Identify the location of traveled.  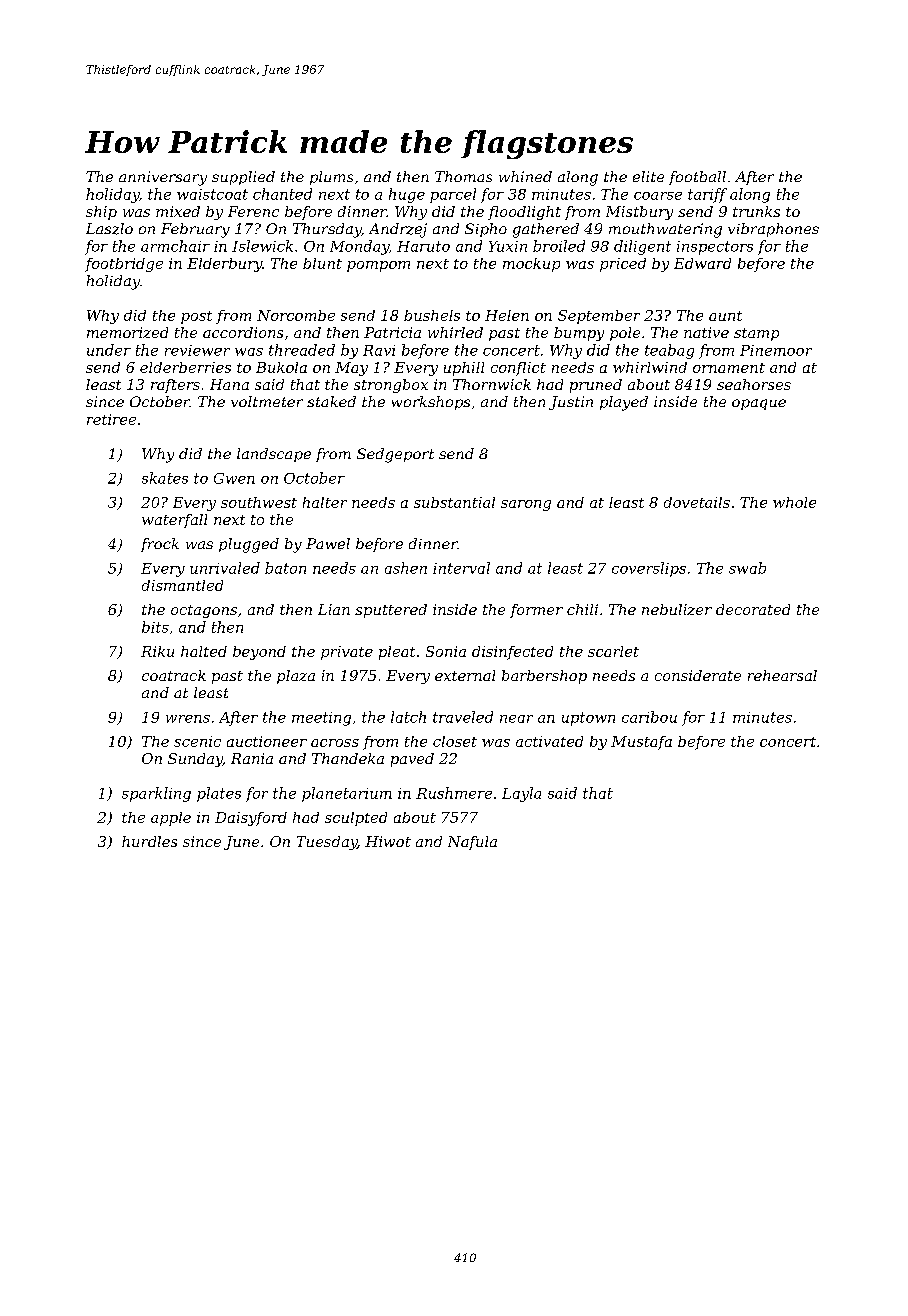
(463, 717).
